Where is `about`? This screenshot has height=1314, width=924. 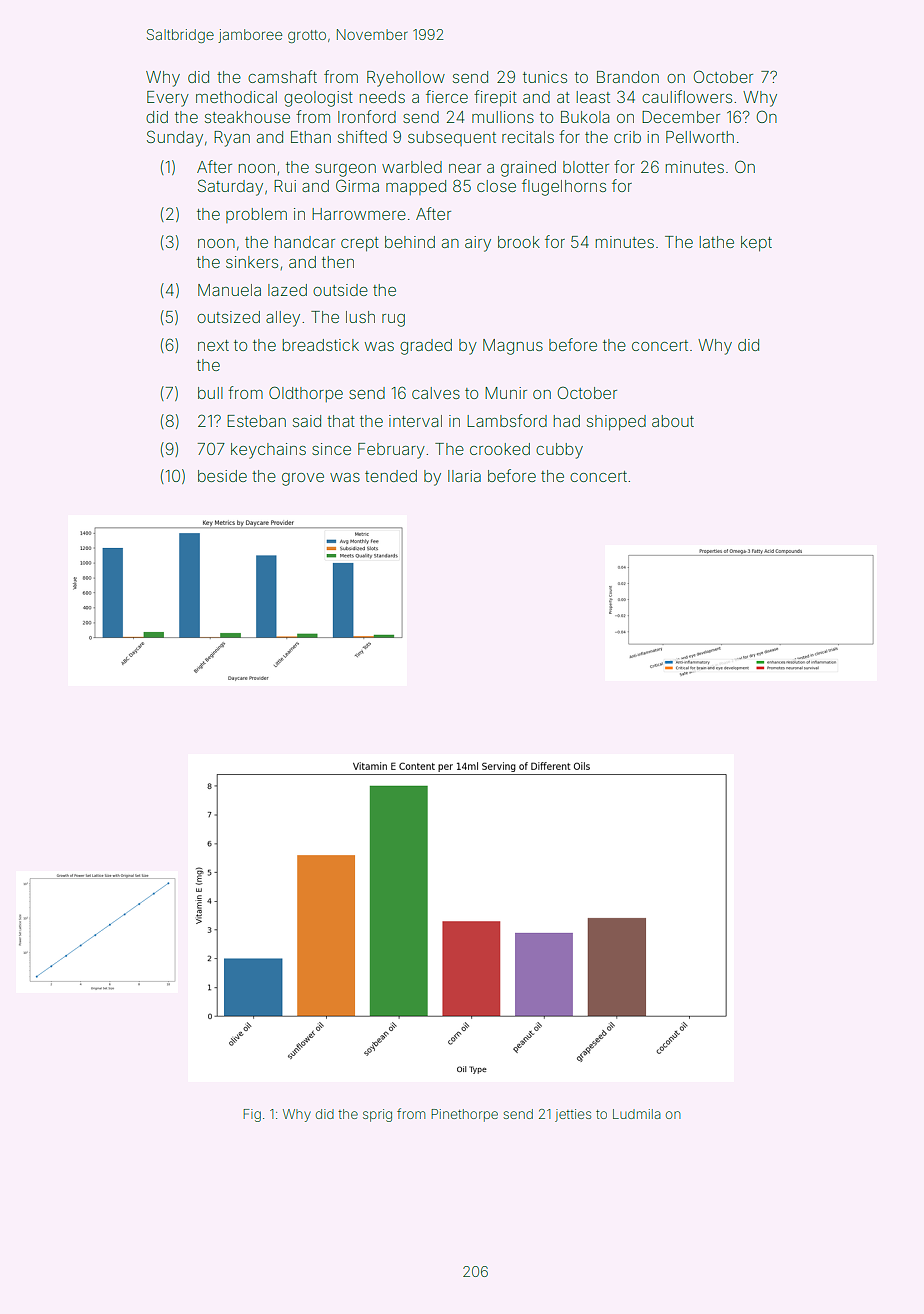
about is located at coordinates (673, 421).
